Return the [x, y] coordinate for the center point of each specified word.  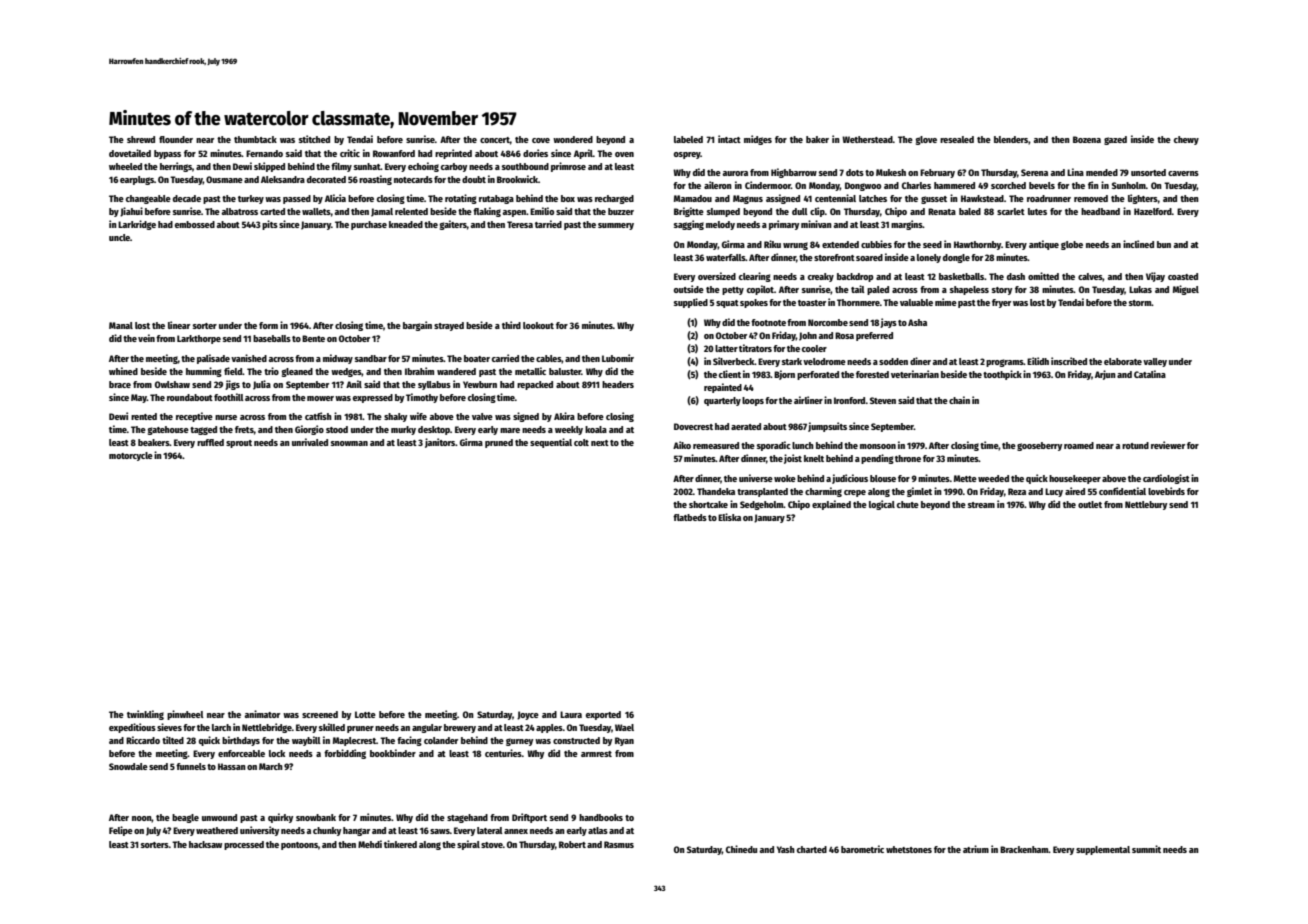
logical [882, 505]
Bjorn [784, 375]
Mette [965, 478]
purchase [369, 225]
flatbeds [690, 517]
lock [277, 753]
